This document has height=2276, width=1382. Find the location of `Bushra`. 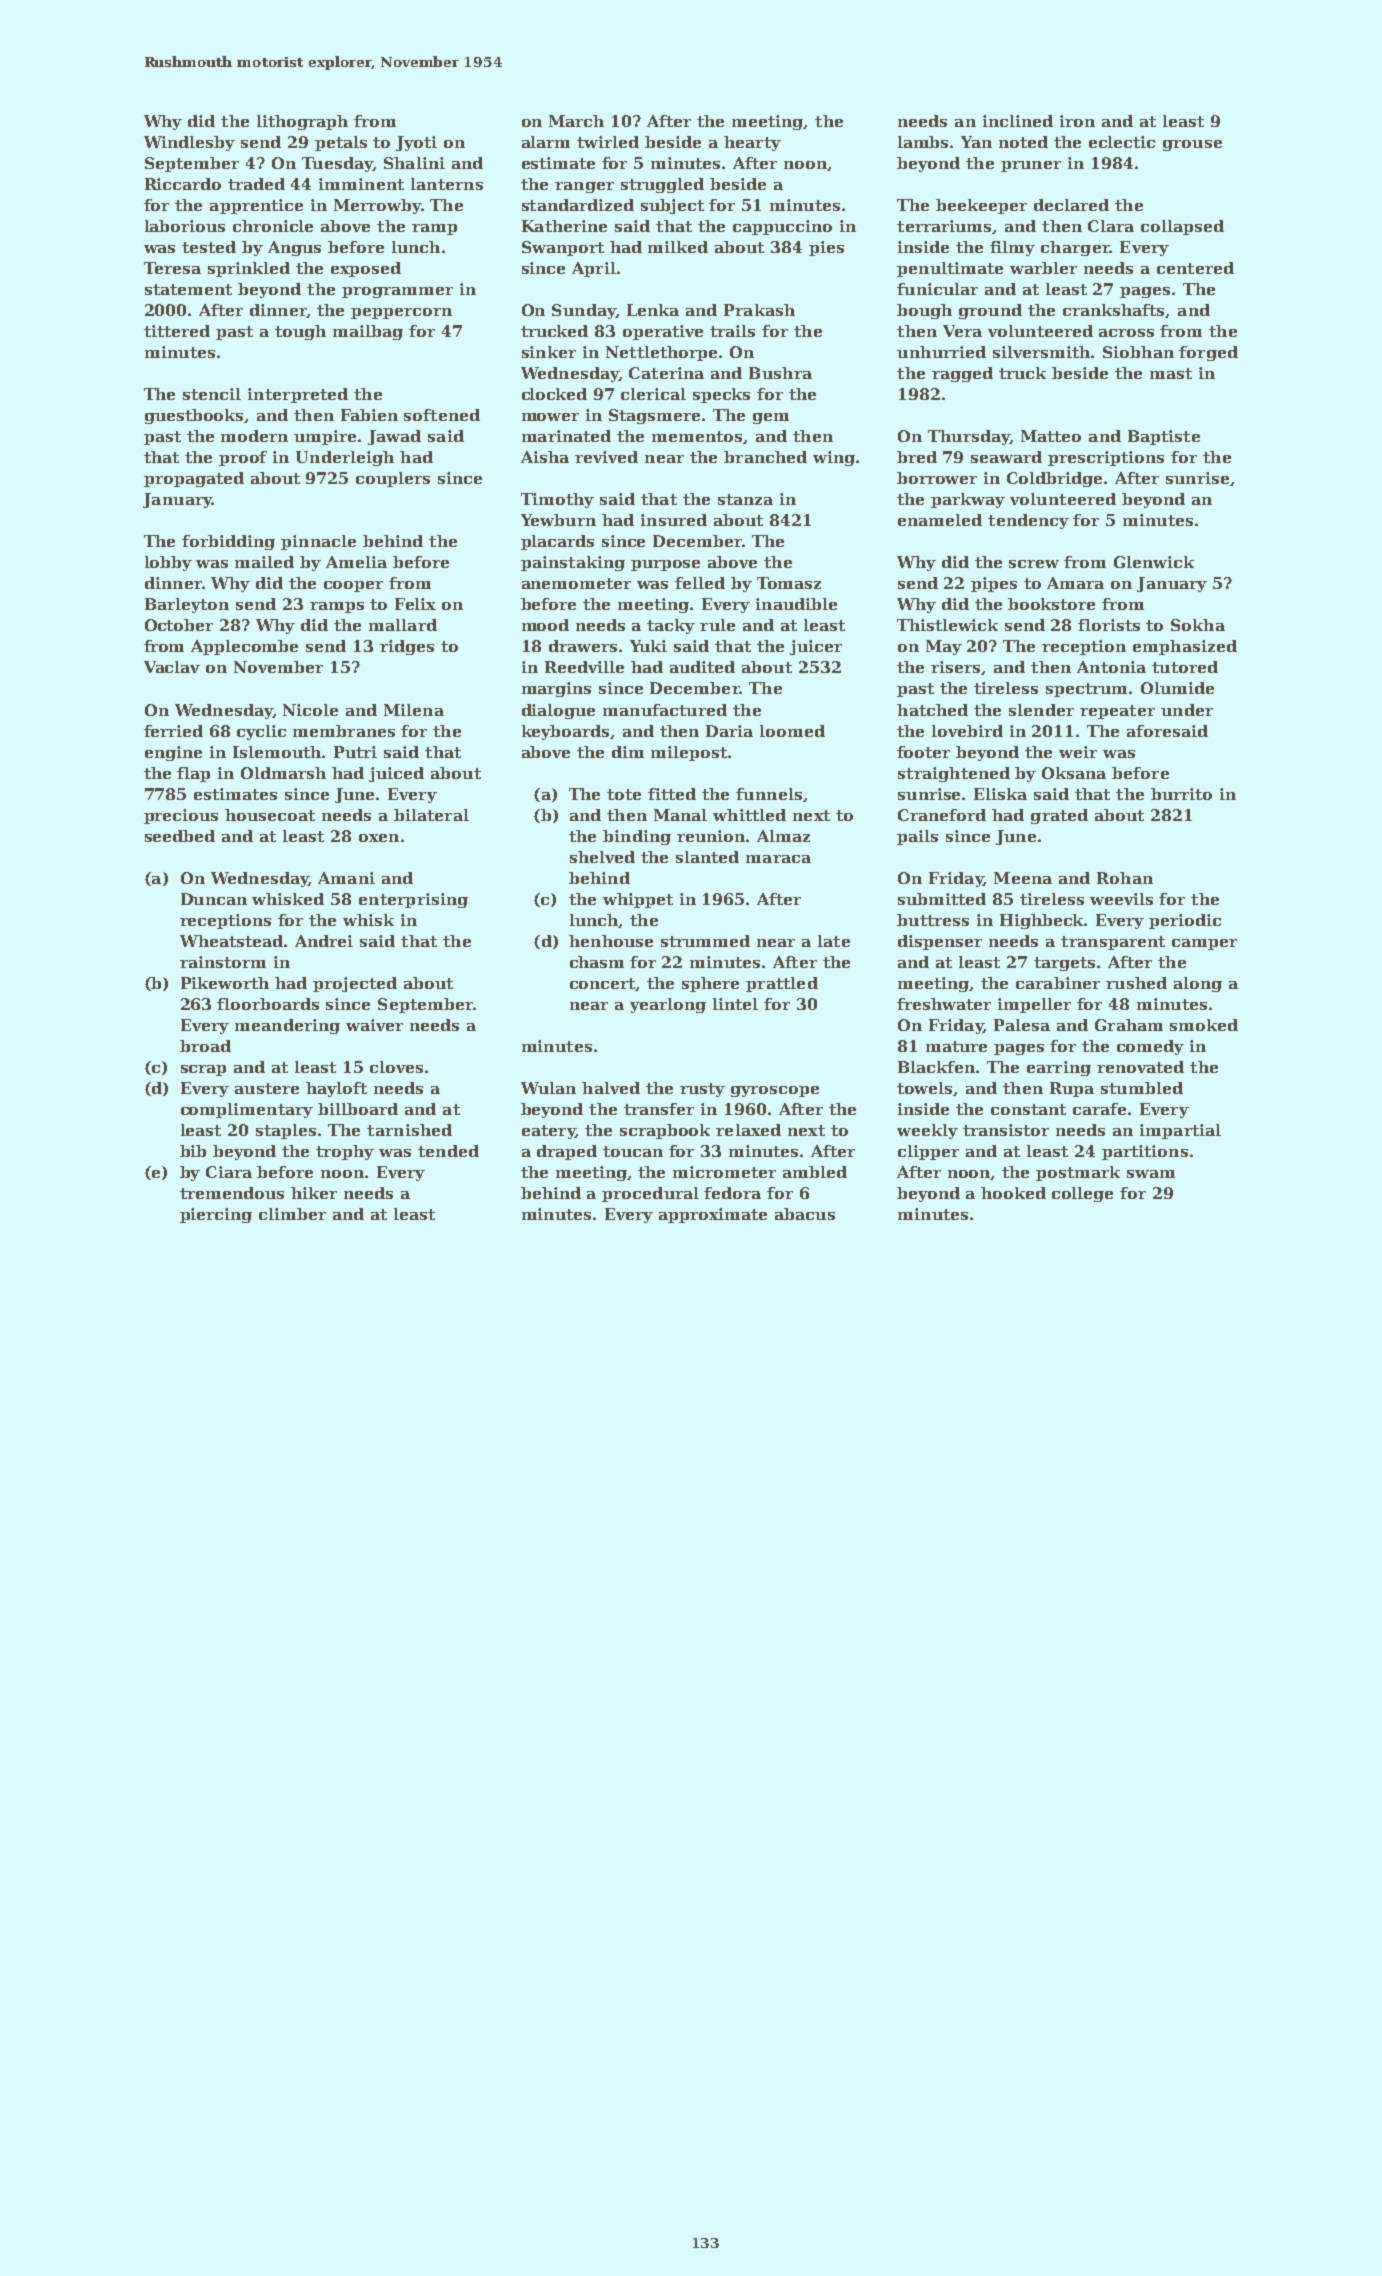

Bushra is located at coordinates (780, 373).
